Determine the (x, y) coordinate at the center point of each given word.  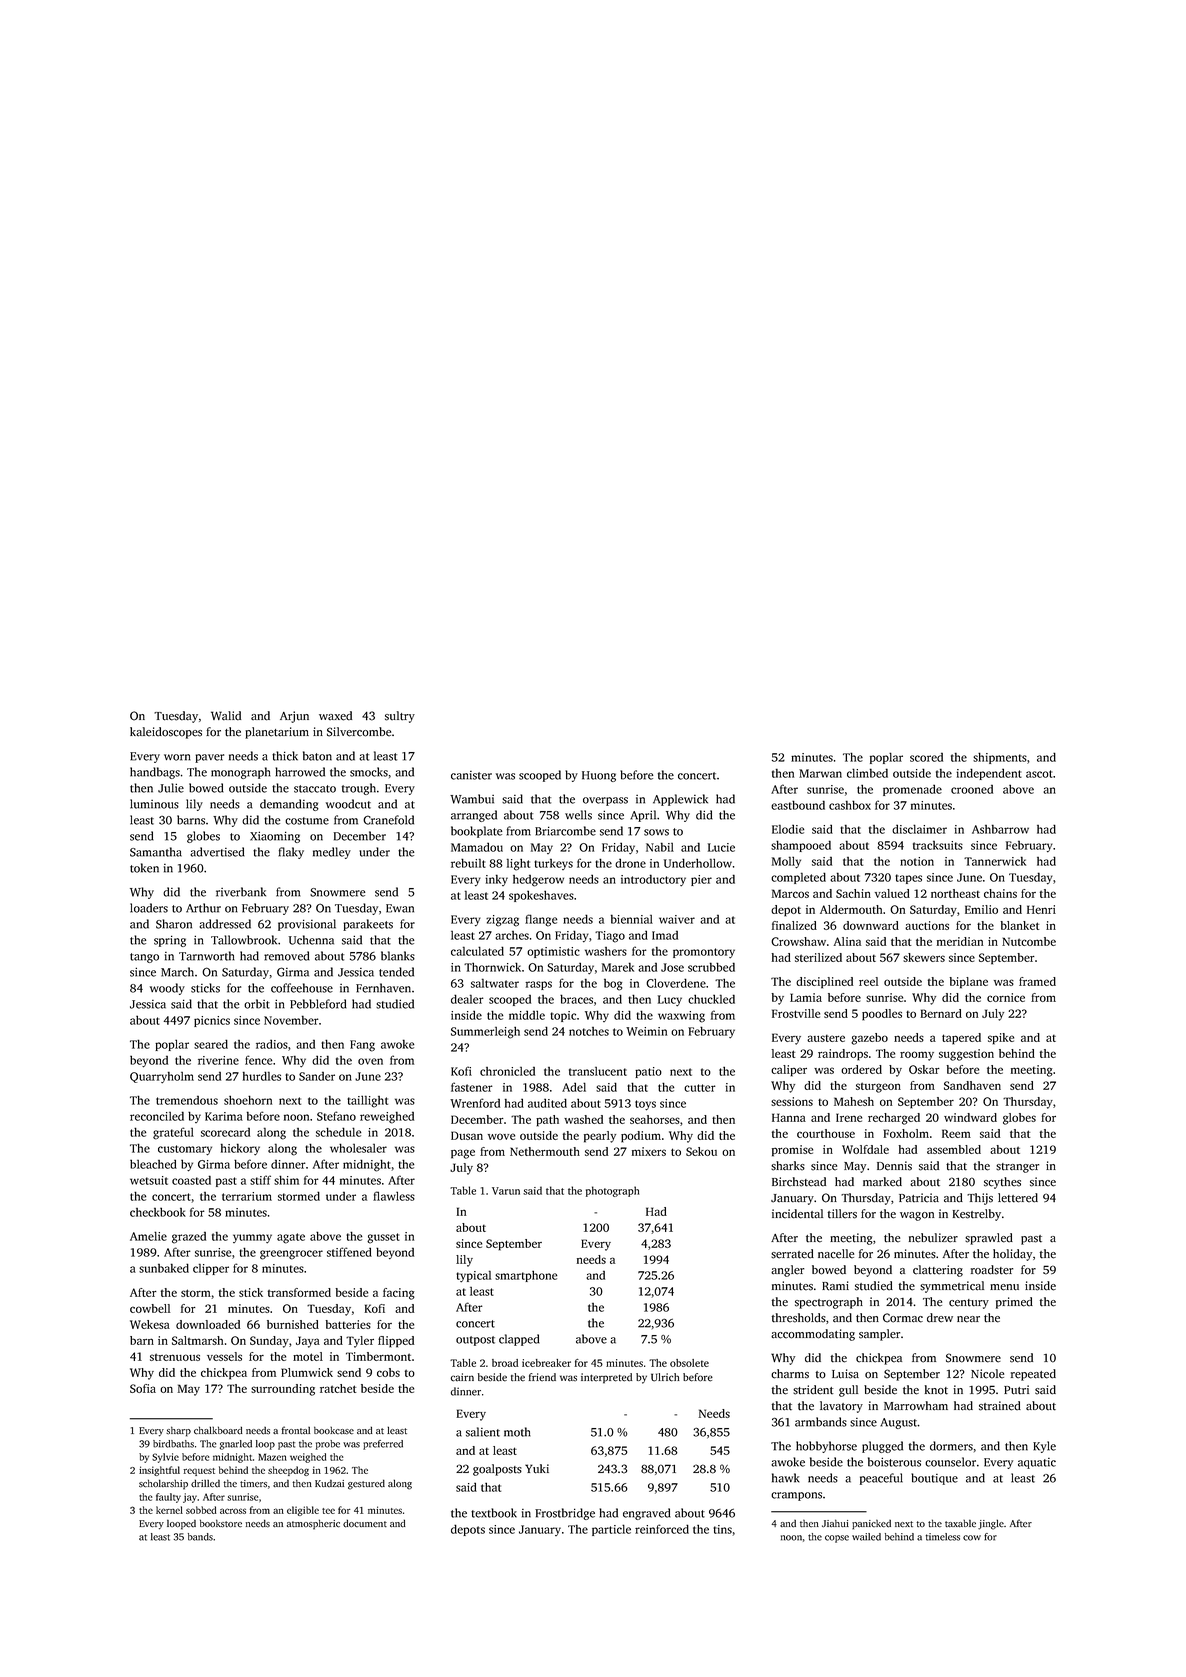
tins (722, 1529)
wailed (866, 1537)
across (233, 1511)
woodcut (348, 804)
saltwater (495, 983)
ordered (861, 1069)
